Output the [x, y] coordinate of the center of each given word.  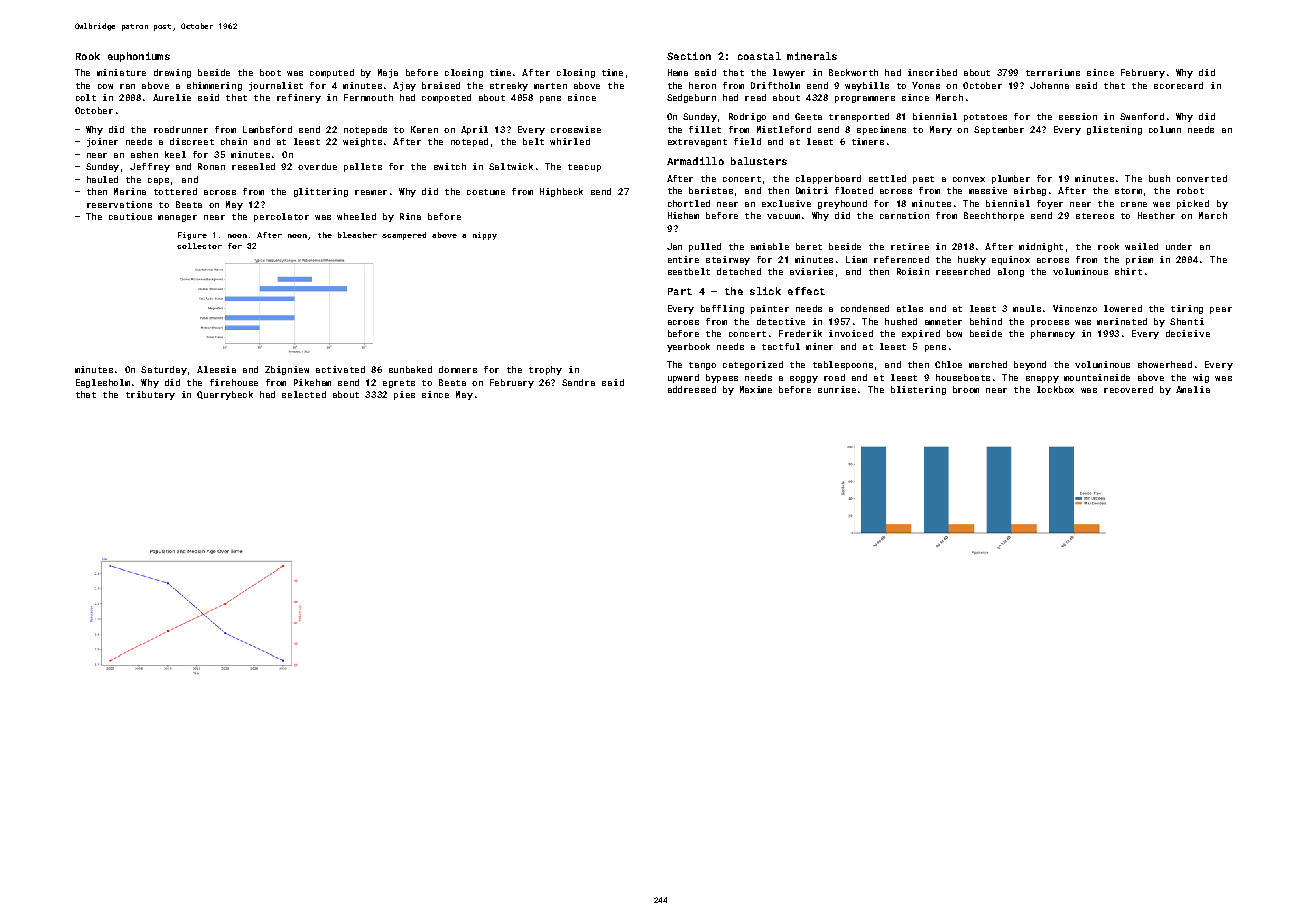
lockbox [1055, 389]
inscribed [932, 72]
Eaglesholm [103, 383]
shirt [1128, 271]
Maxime [756, 389]
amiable [770, 246]
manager [177, 218]
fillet [705, 129]
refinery [299, 98]
